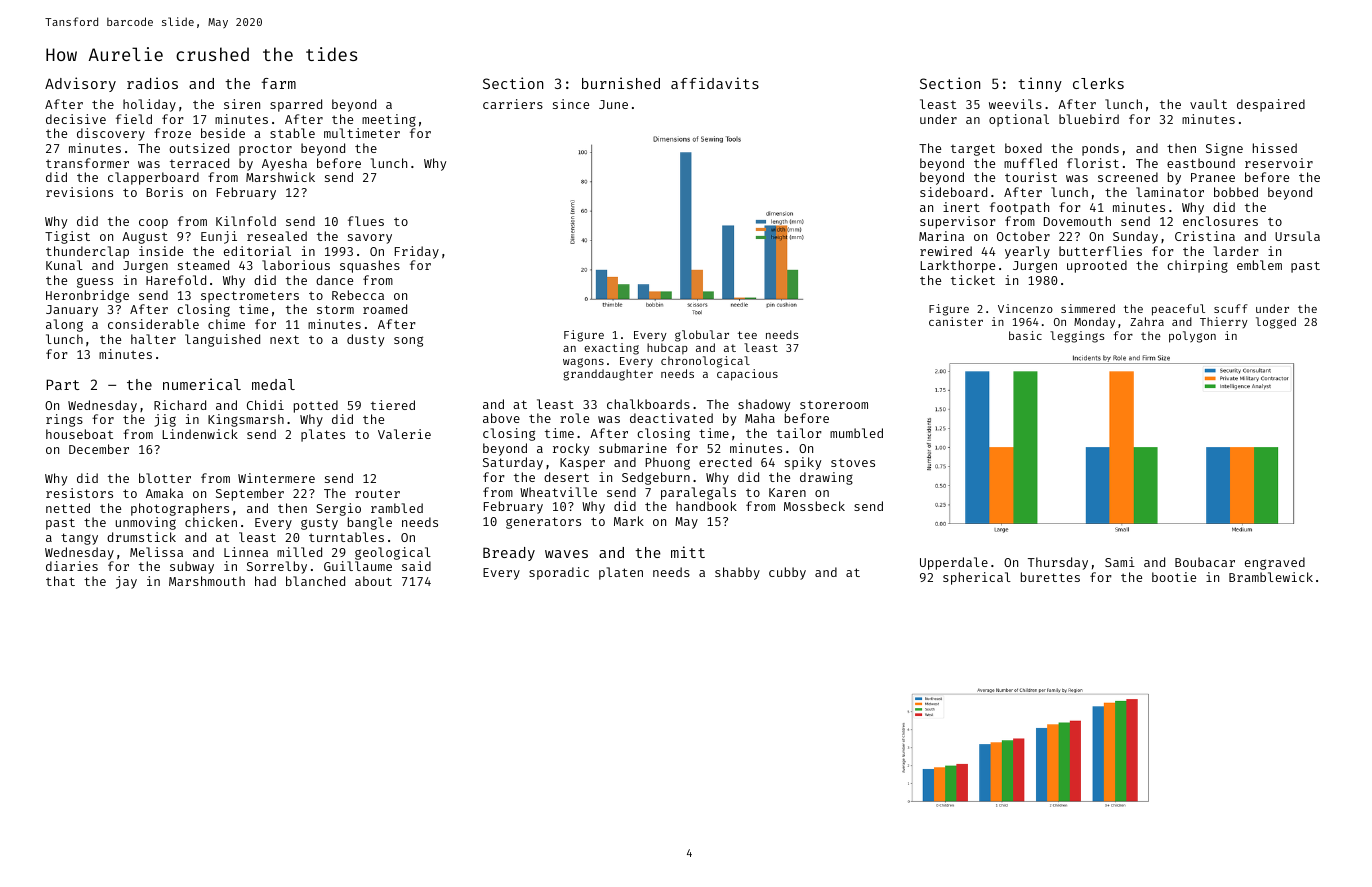  I want to click on laminator, so click(1170, 192).
